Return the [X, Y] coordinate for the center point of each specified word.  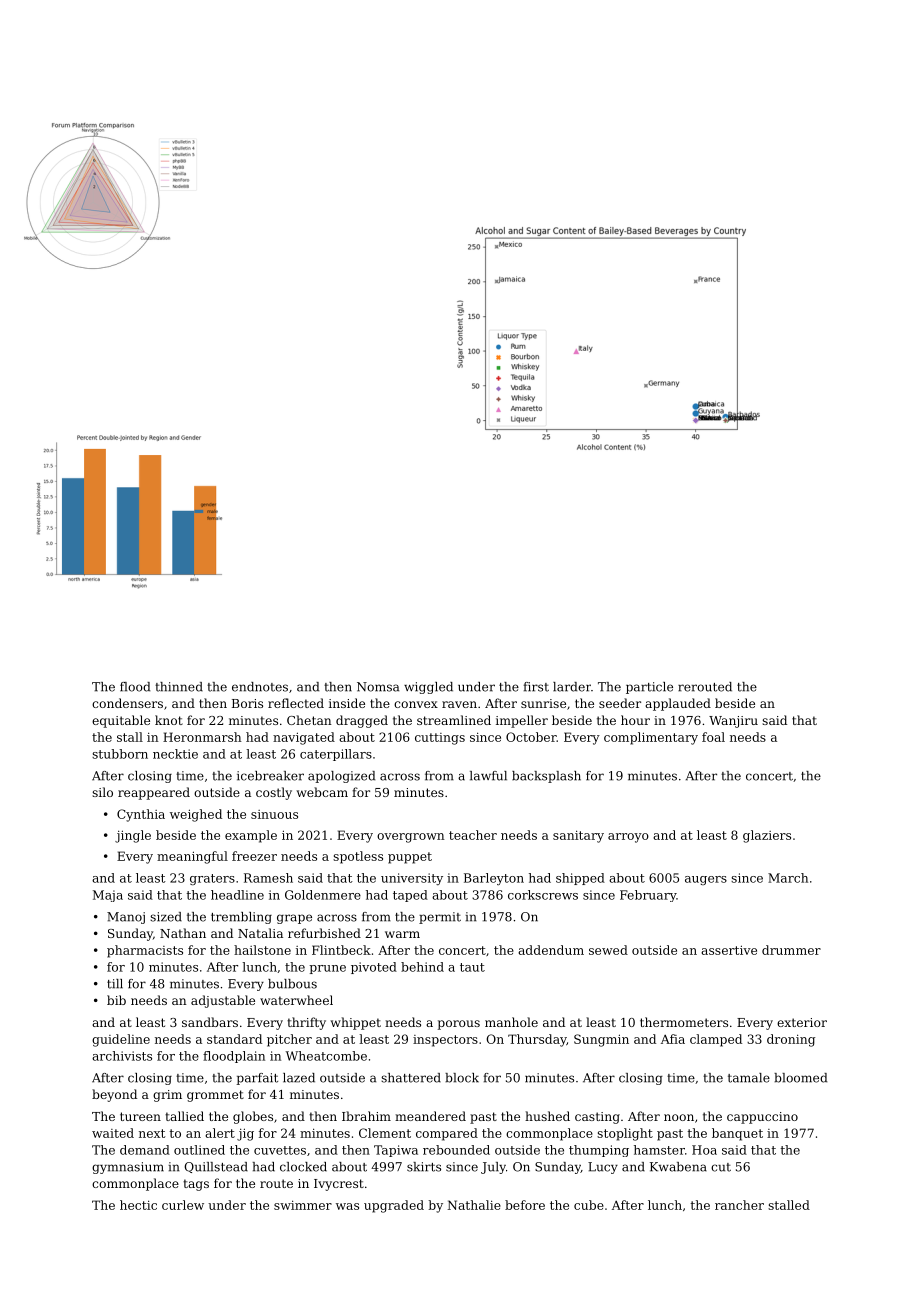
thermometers [684, 1022]
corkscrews [543, 895]
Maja [108, 896]
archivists [122, 1056]
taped [410, 896]
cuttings [440, 739]
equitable [121, 721]
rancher [739, 1205]
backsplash [546, 777]
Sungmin [601, 1040]
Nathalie [474, 1205]
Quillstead [216, 1167]
